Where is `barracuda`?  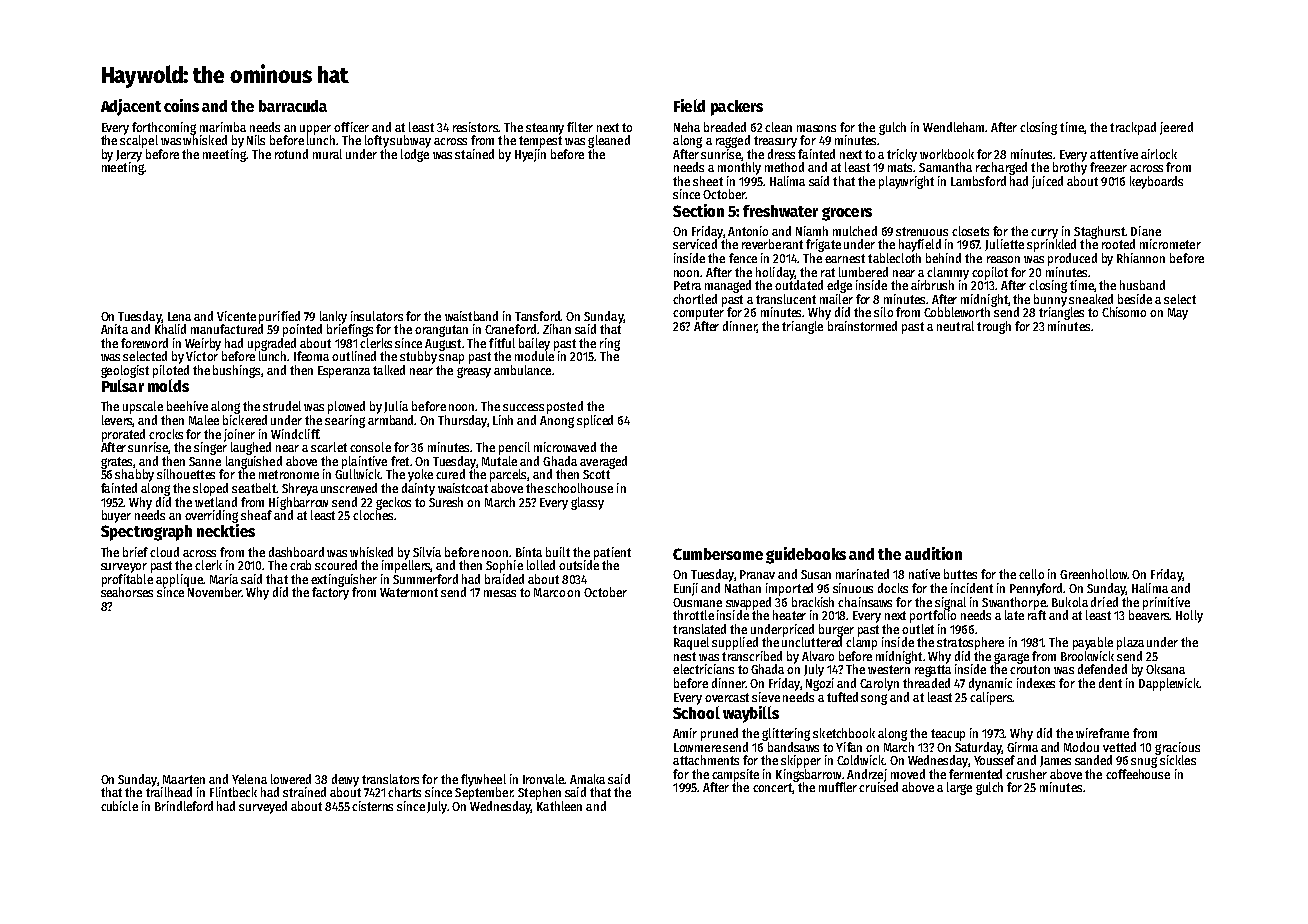 barracuda is located at coordinates (293, 106).
